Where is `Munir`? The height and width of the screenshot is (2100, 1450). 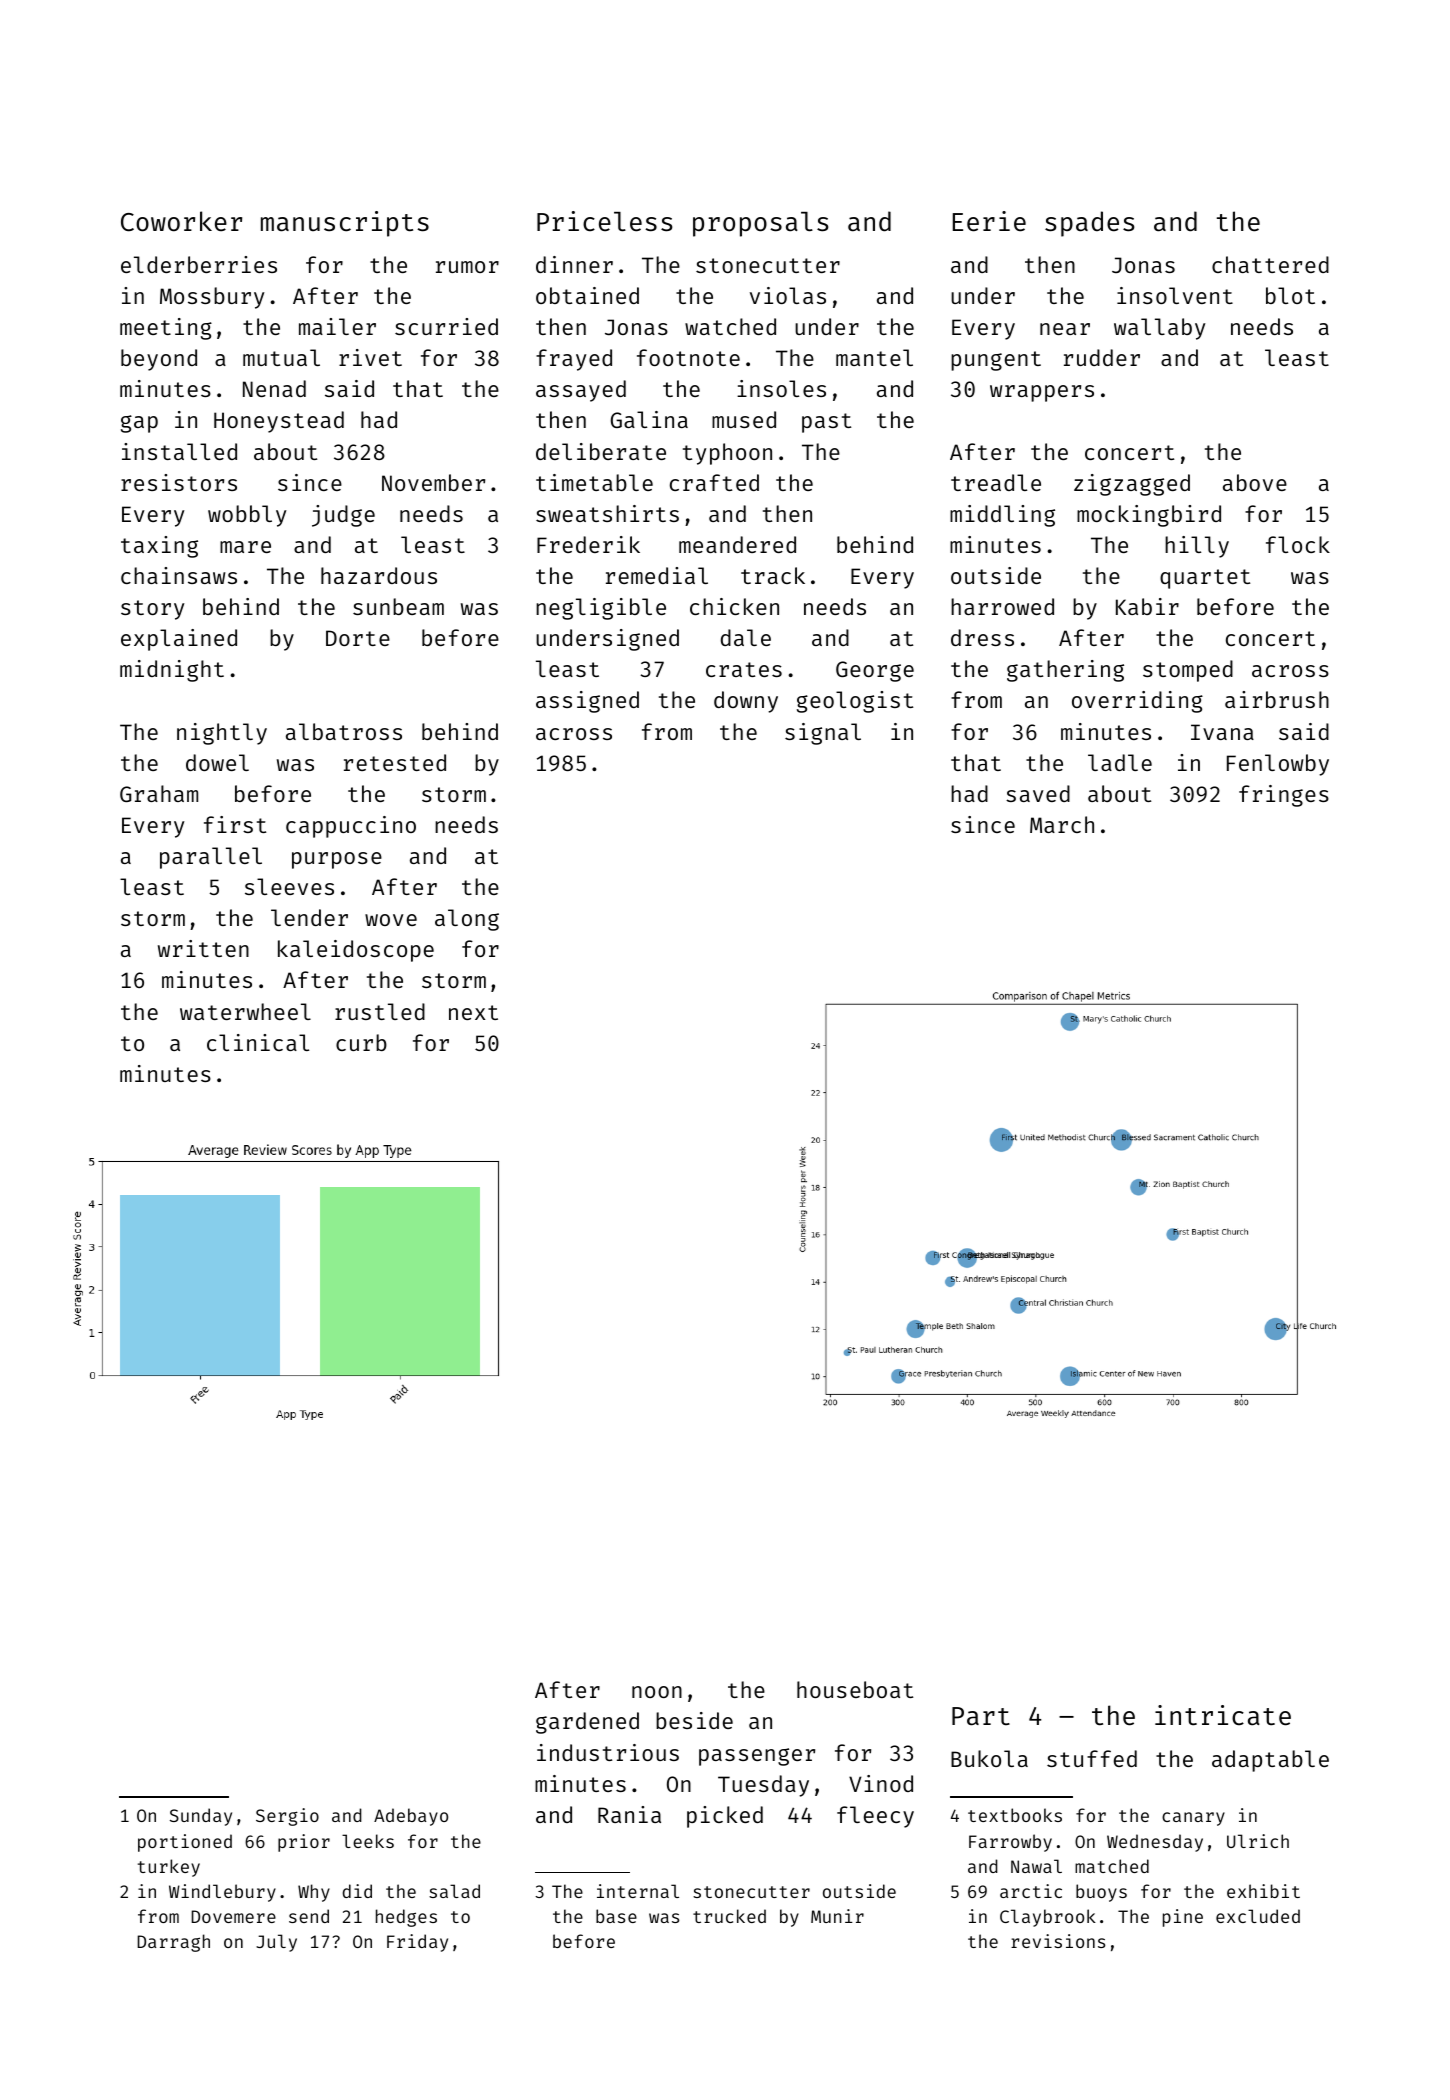
Munir is located at coordinates (837, 1916).
